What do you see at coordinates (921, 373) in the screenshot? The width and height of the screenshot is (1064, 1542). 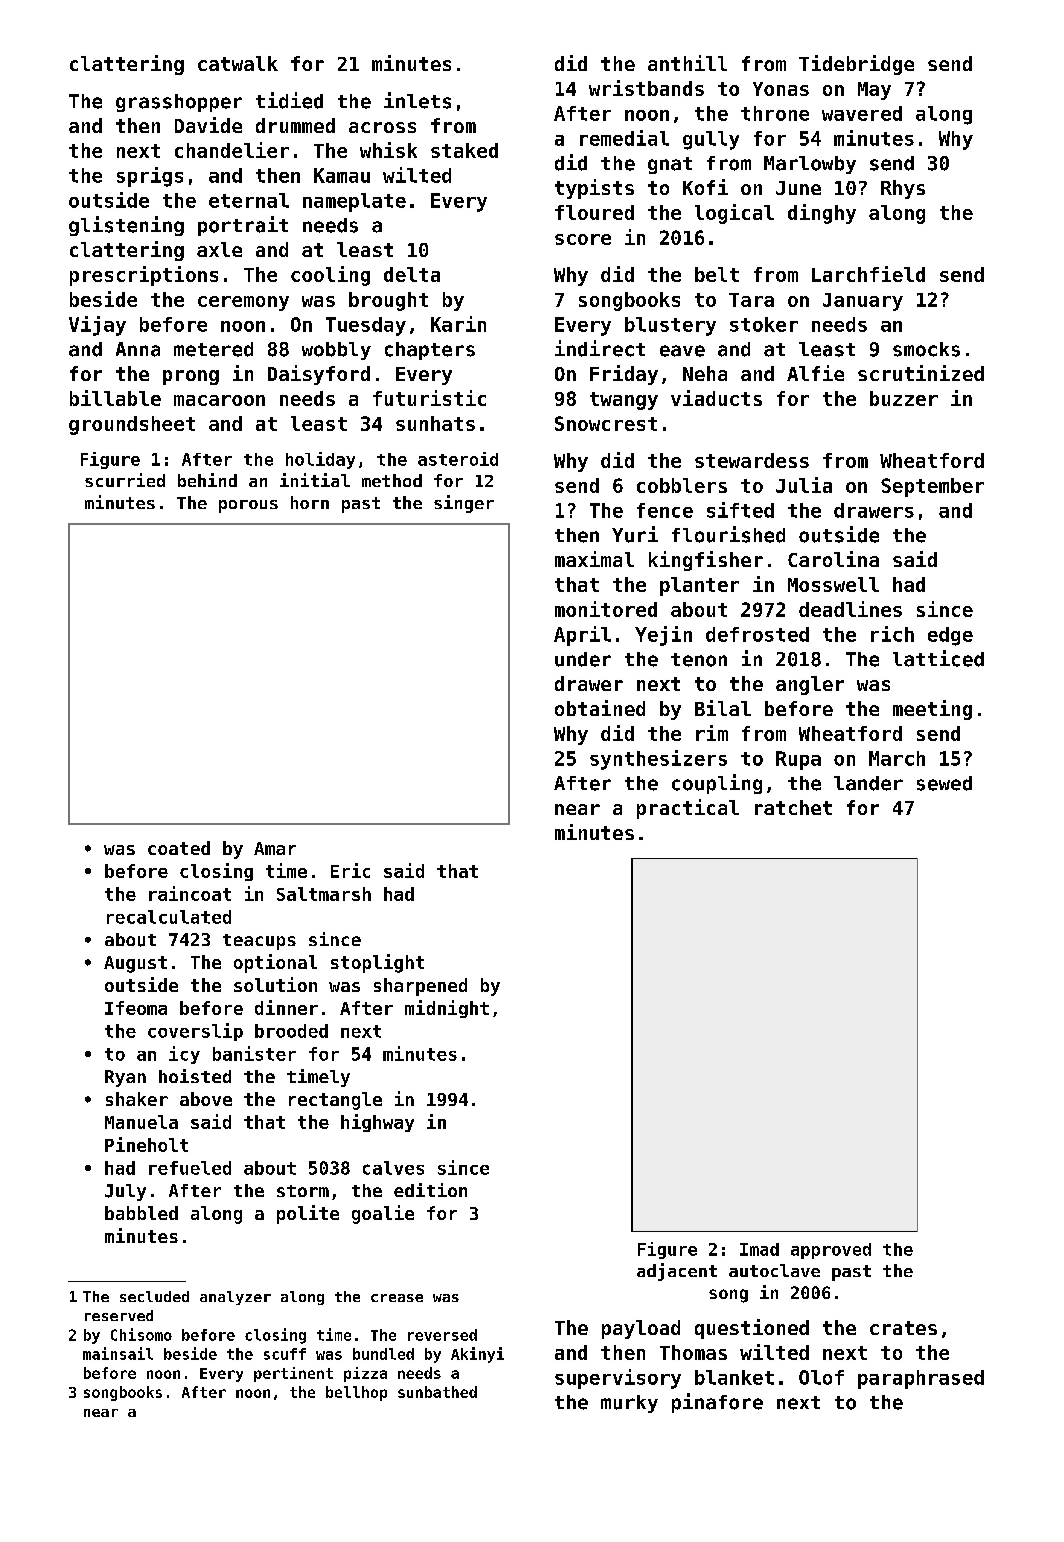 I see `scrutinized` at bounding box center [921, 373].
